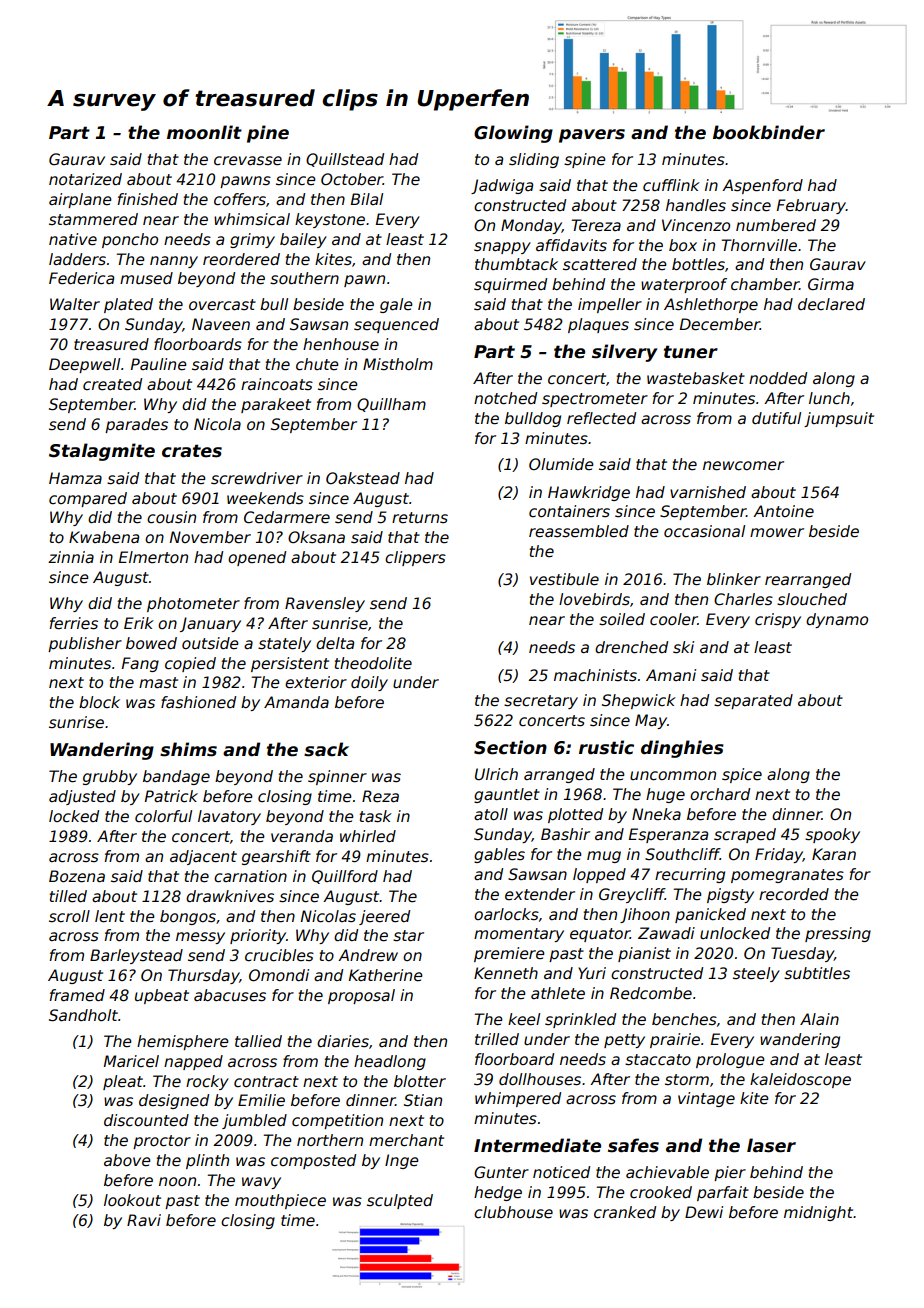 The height and width of the image is (1308, 924). What do you see at coordinates (743, 466) in the image?
I see `newcomer` at bounding box center [743, 466].
